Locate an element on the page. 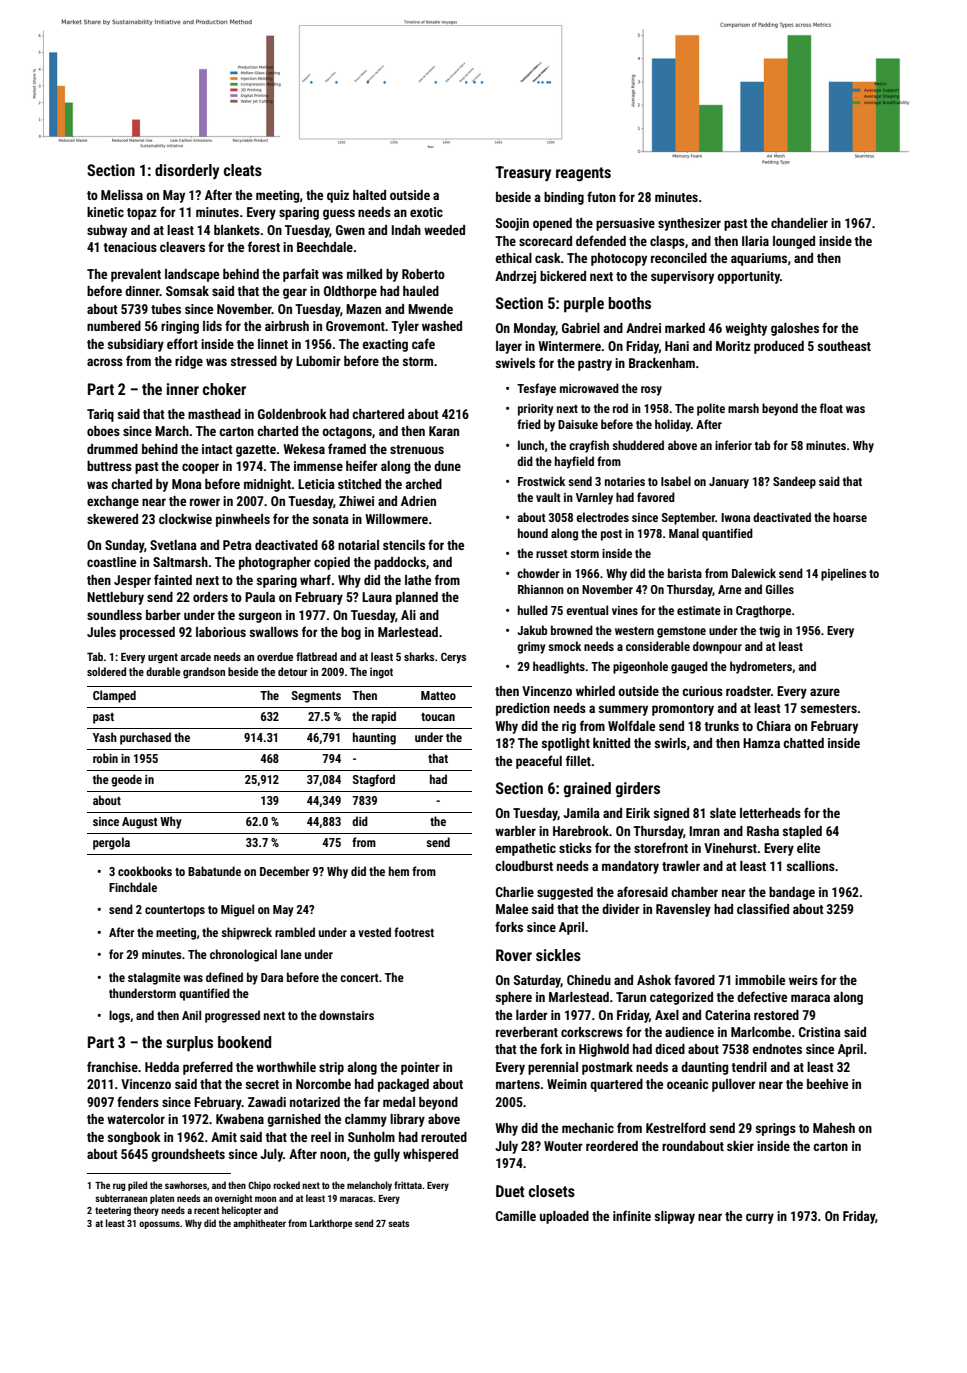 The height and width of the page is (1373, 967). toucan is located at coordinates (438, 717).
